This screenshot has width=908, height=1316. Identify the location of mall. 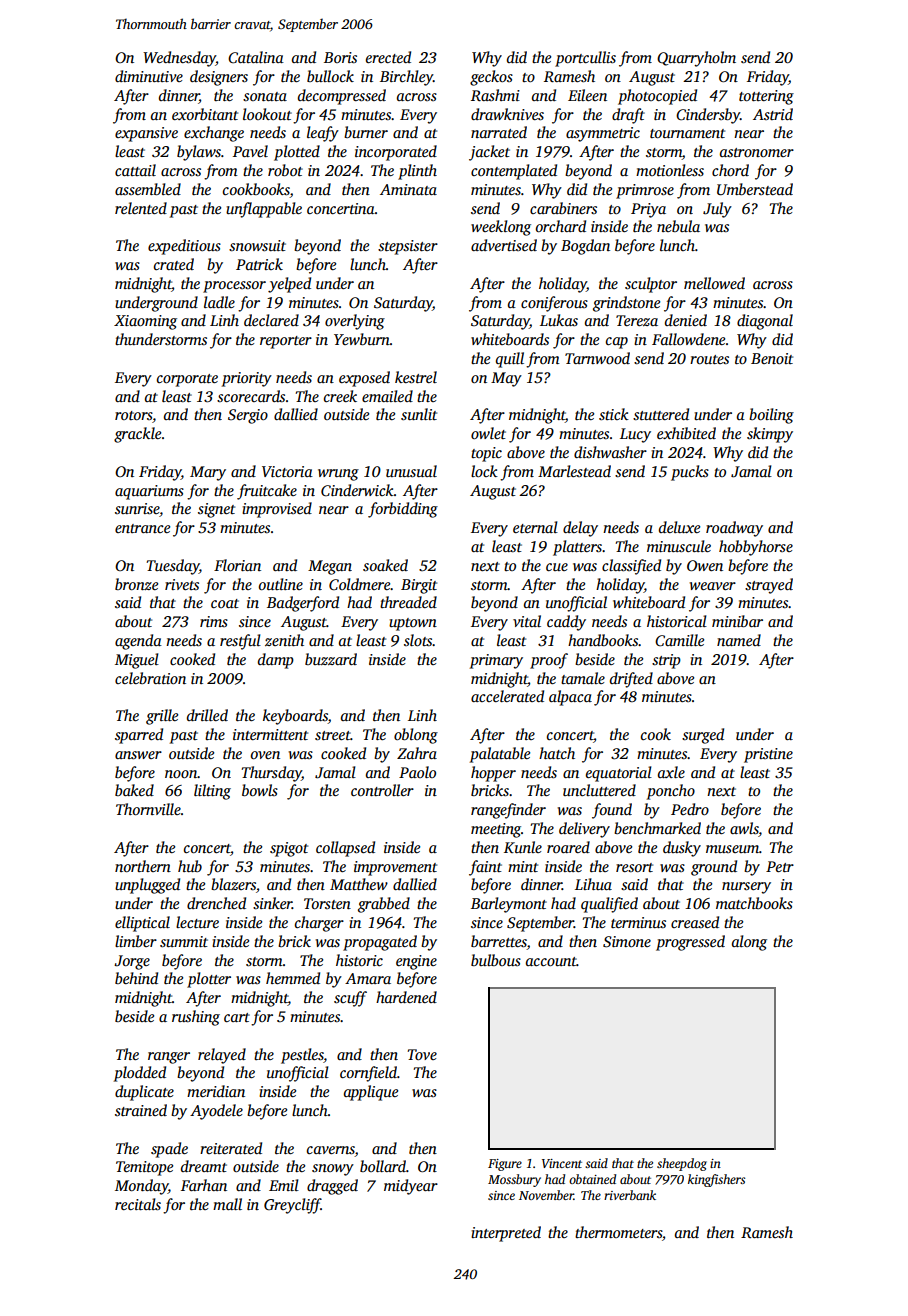
(227, 1204).
